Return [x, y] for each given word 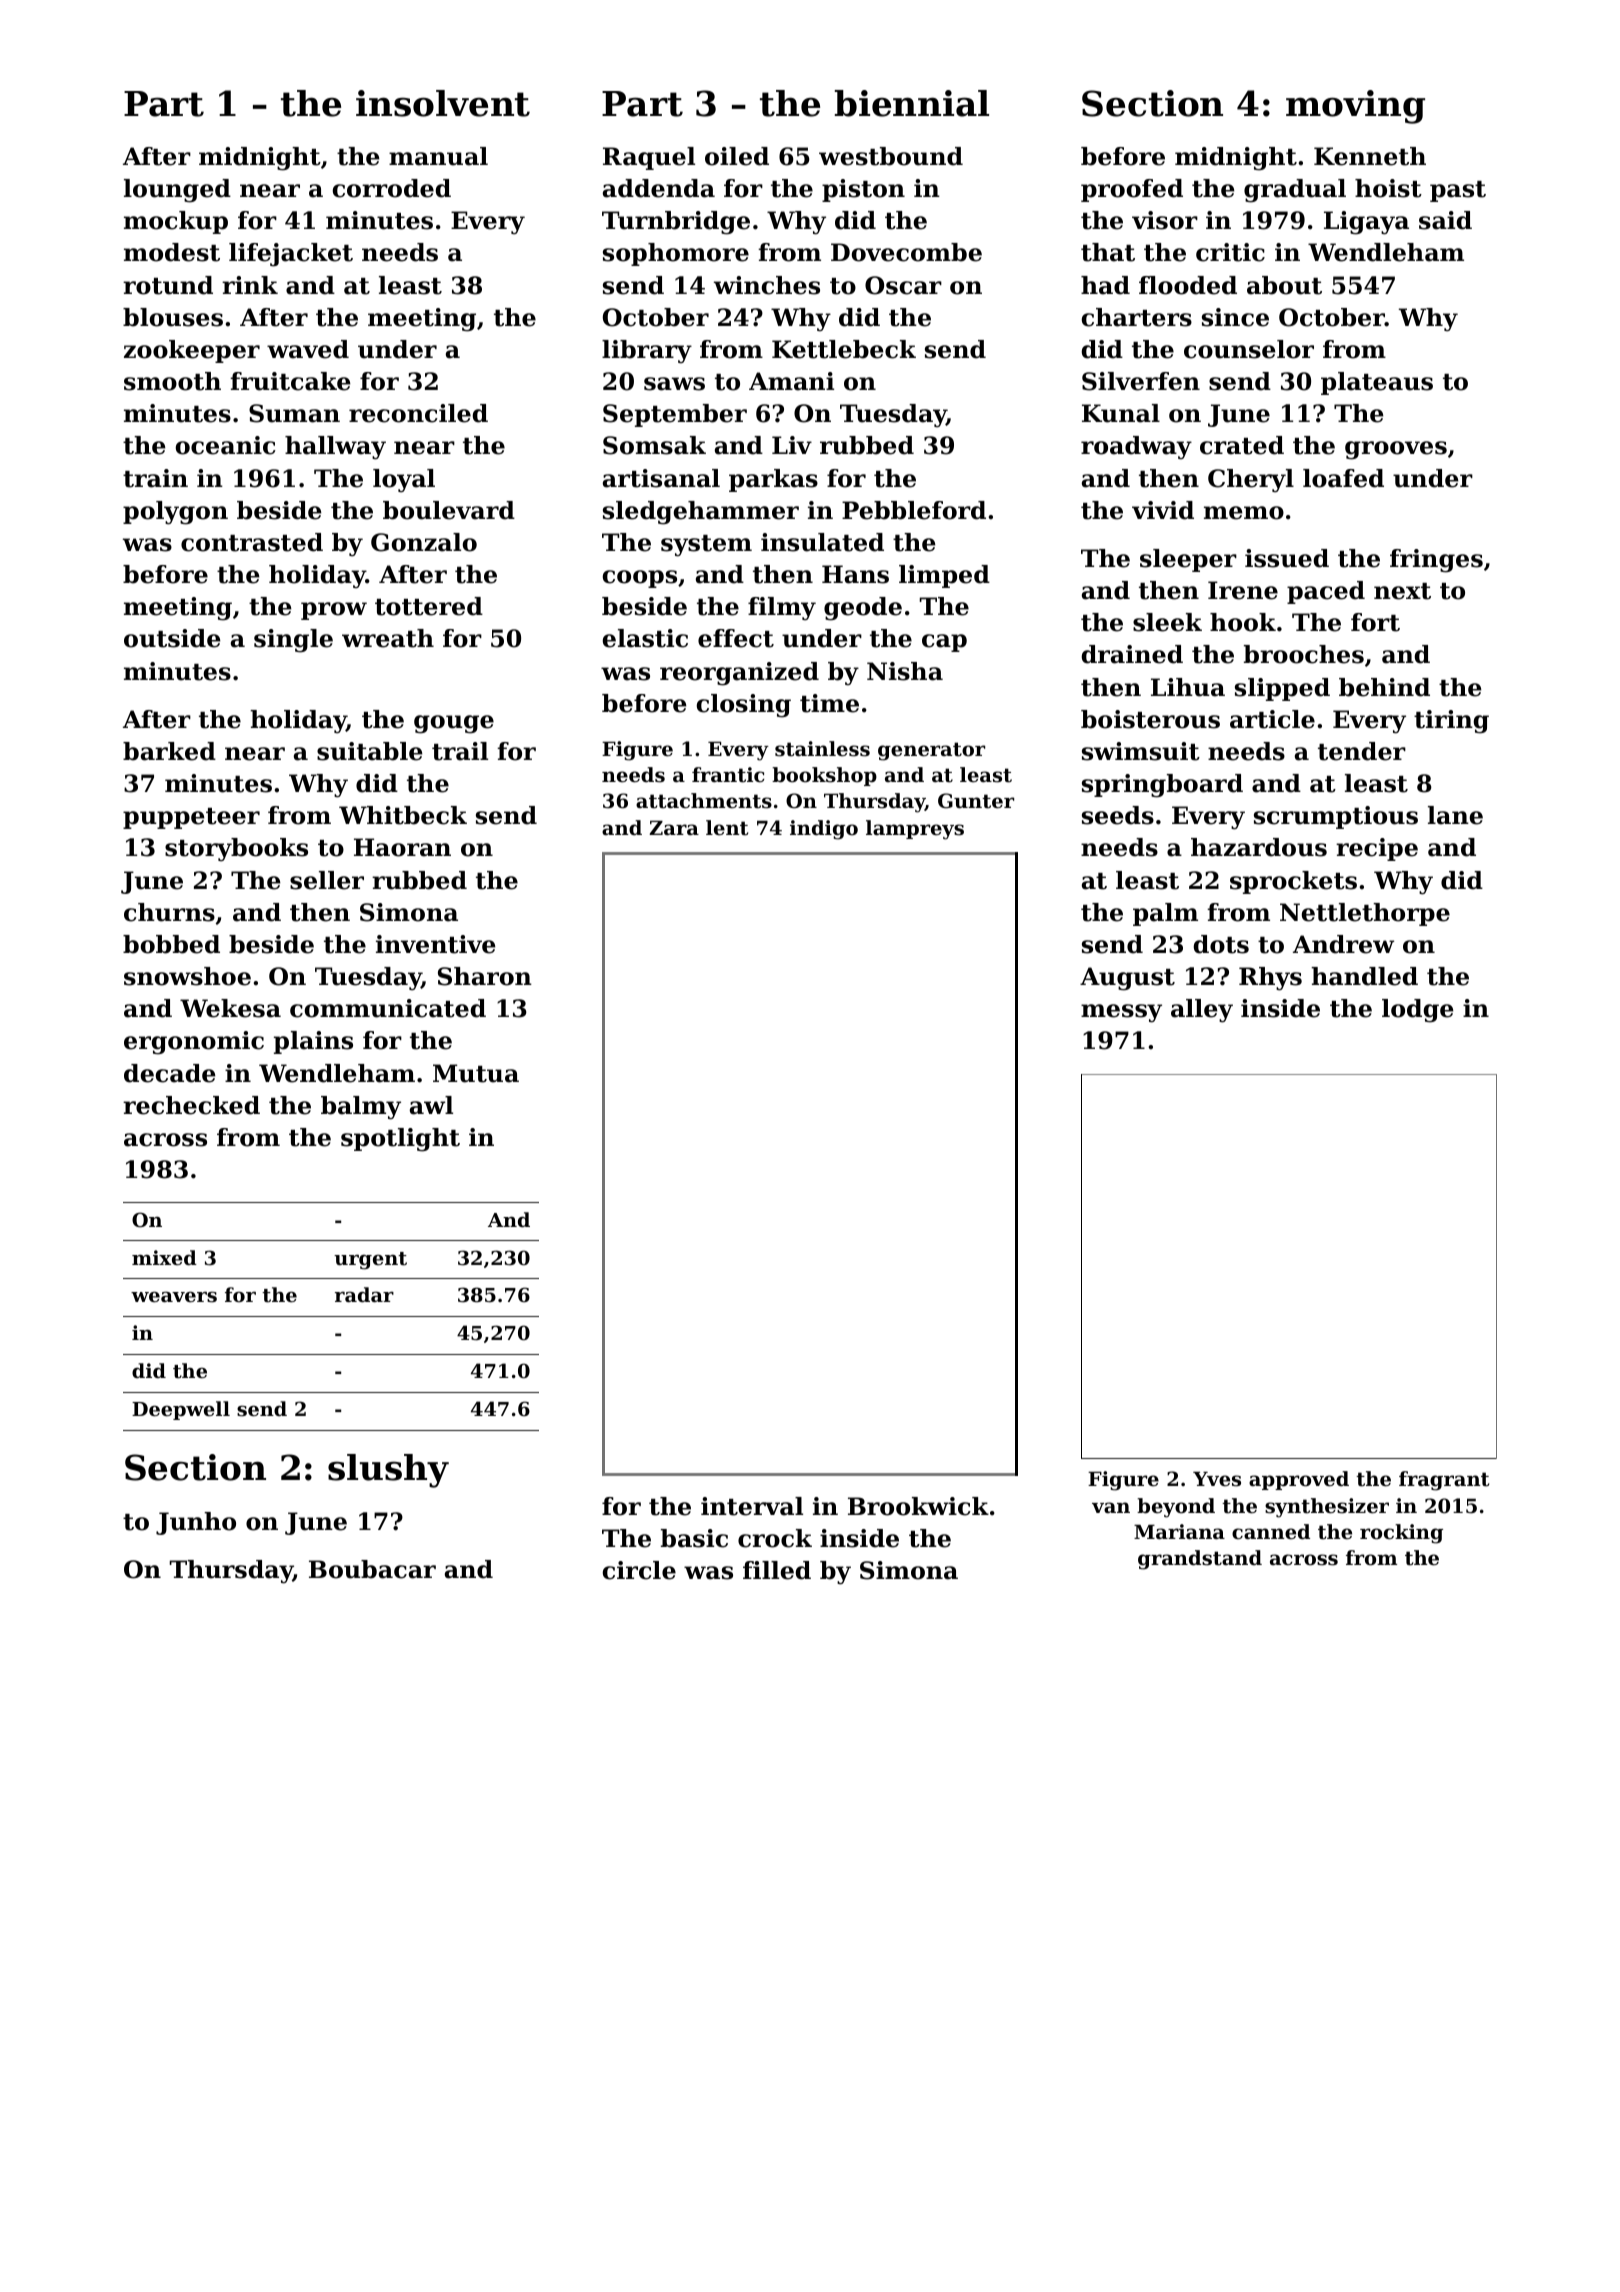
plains [313, 1042]
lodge [1417, 1011]
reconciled [418, 413]
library [647, 351]
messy [1121, 1013]
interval [752, 1506]
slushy [388, 1471]
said [1445, 220]
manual [438, 156]
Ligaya [1366, 223]
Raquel [649, 158]
